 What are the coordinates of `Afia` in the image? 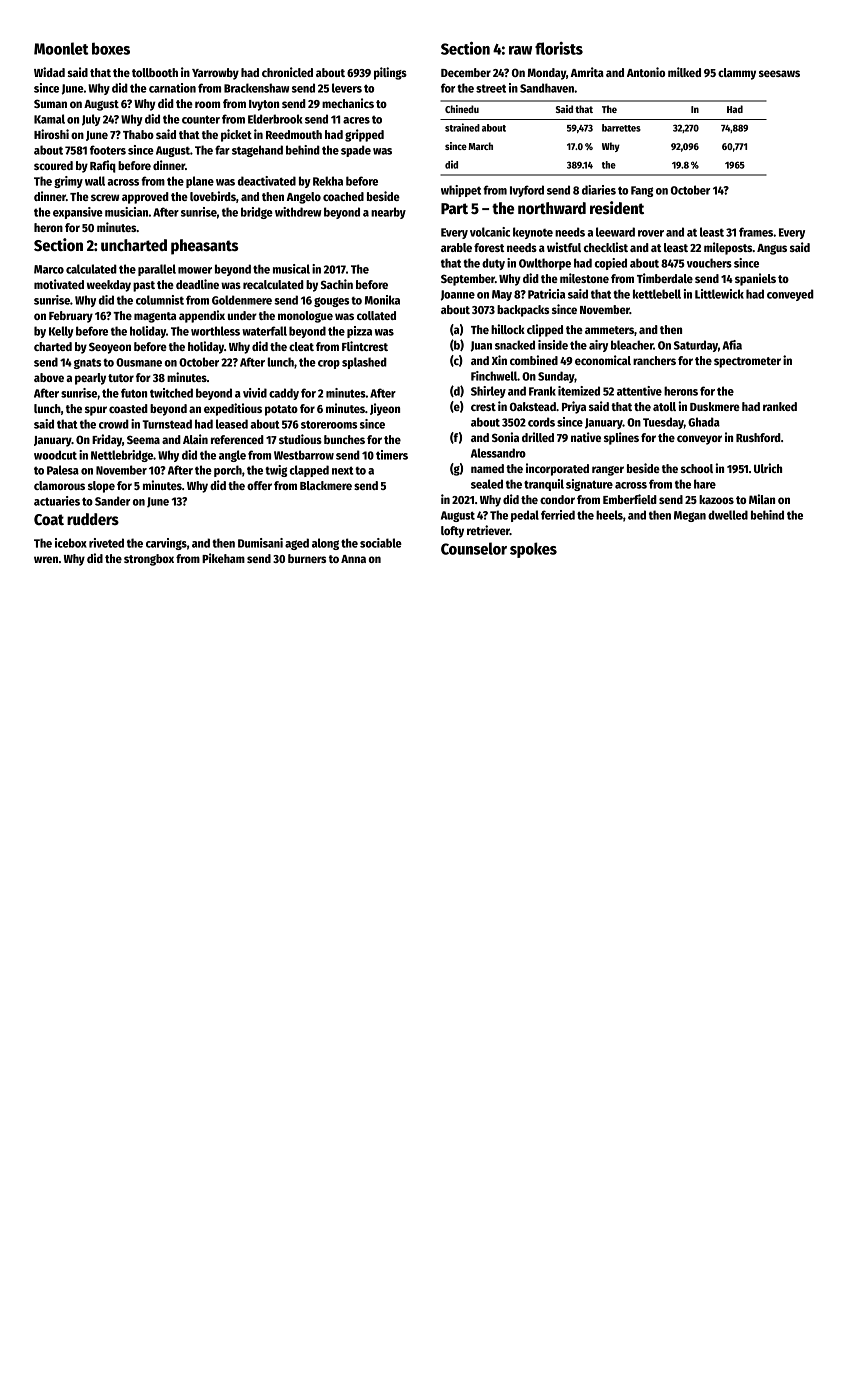 It's located at (732, 345).
